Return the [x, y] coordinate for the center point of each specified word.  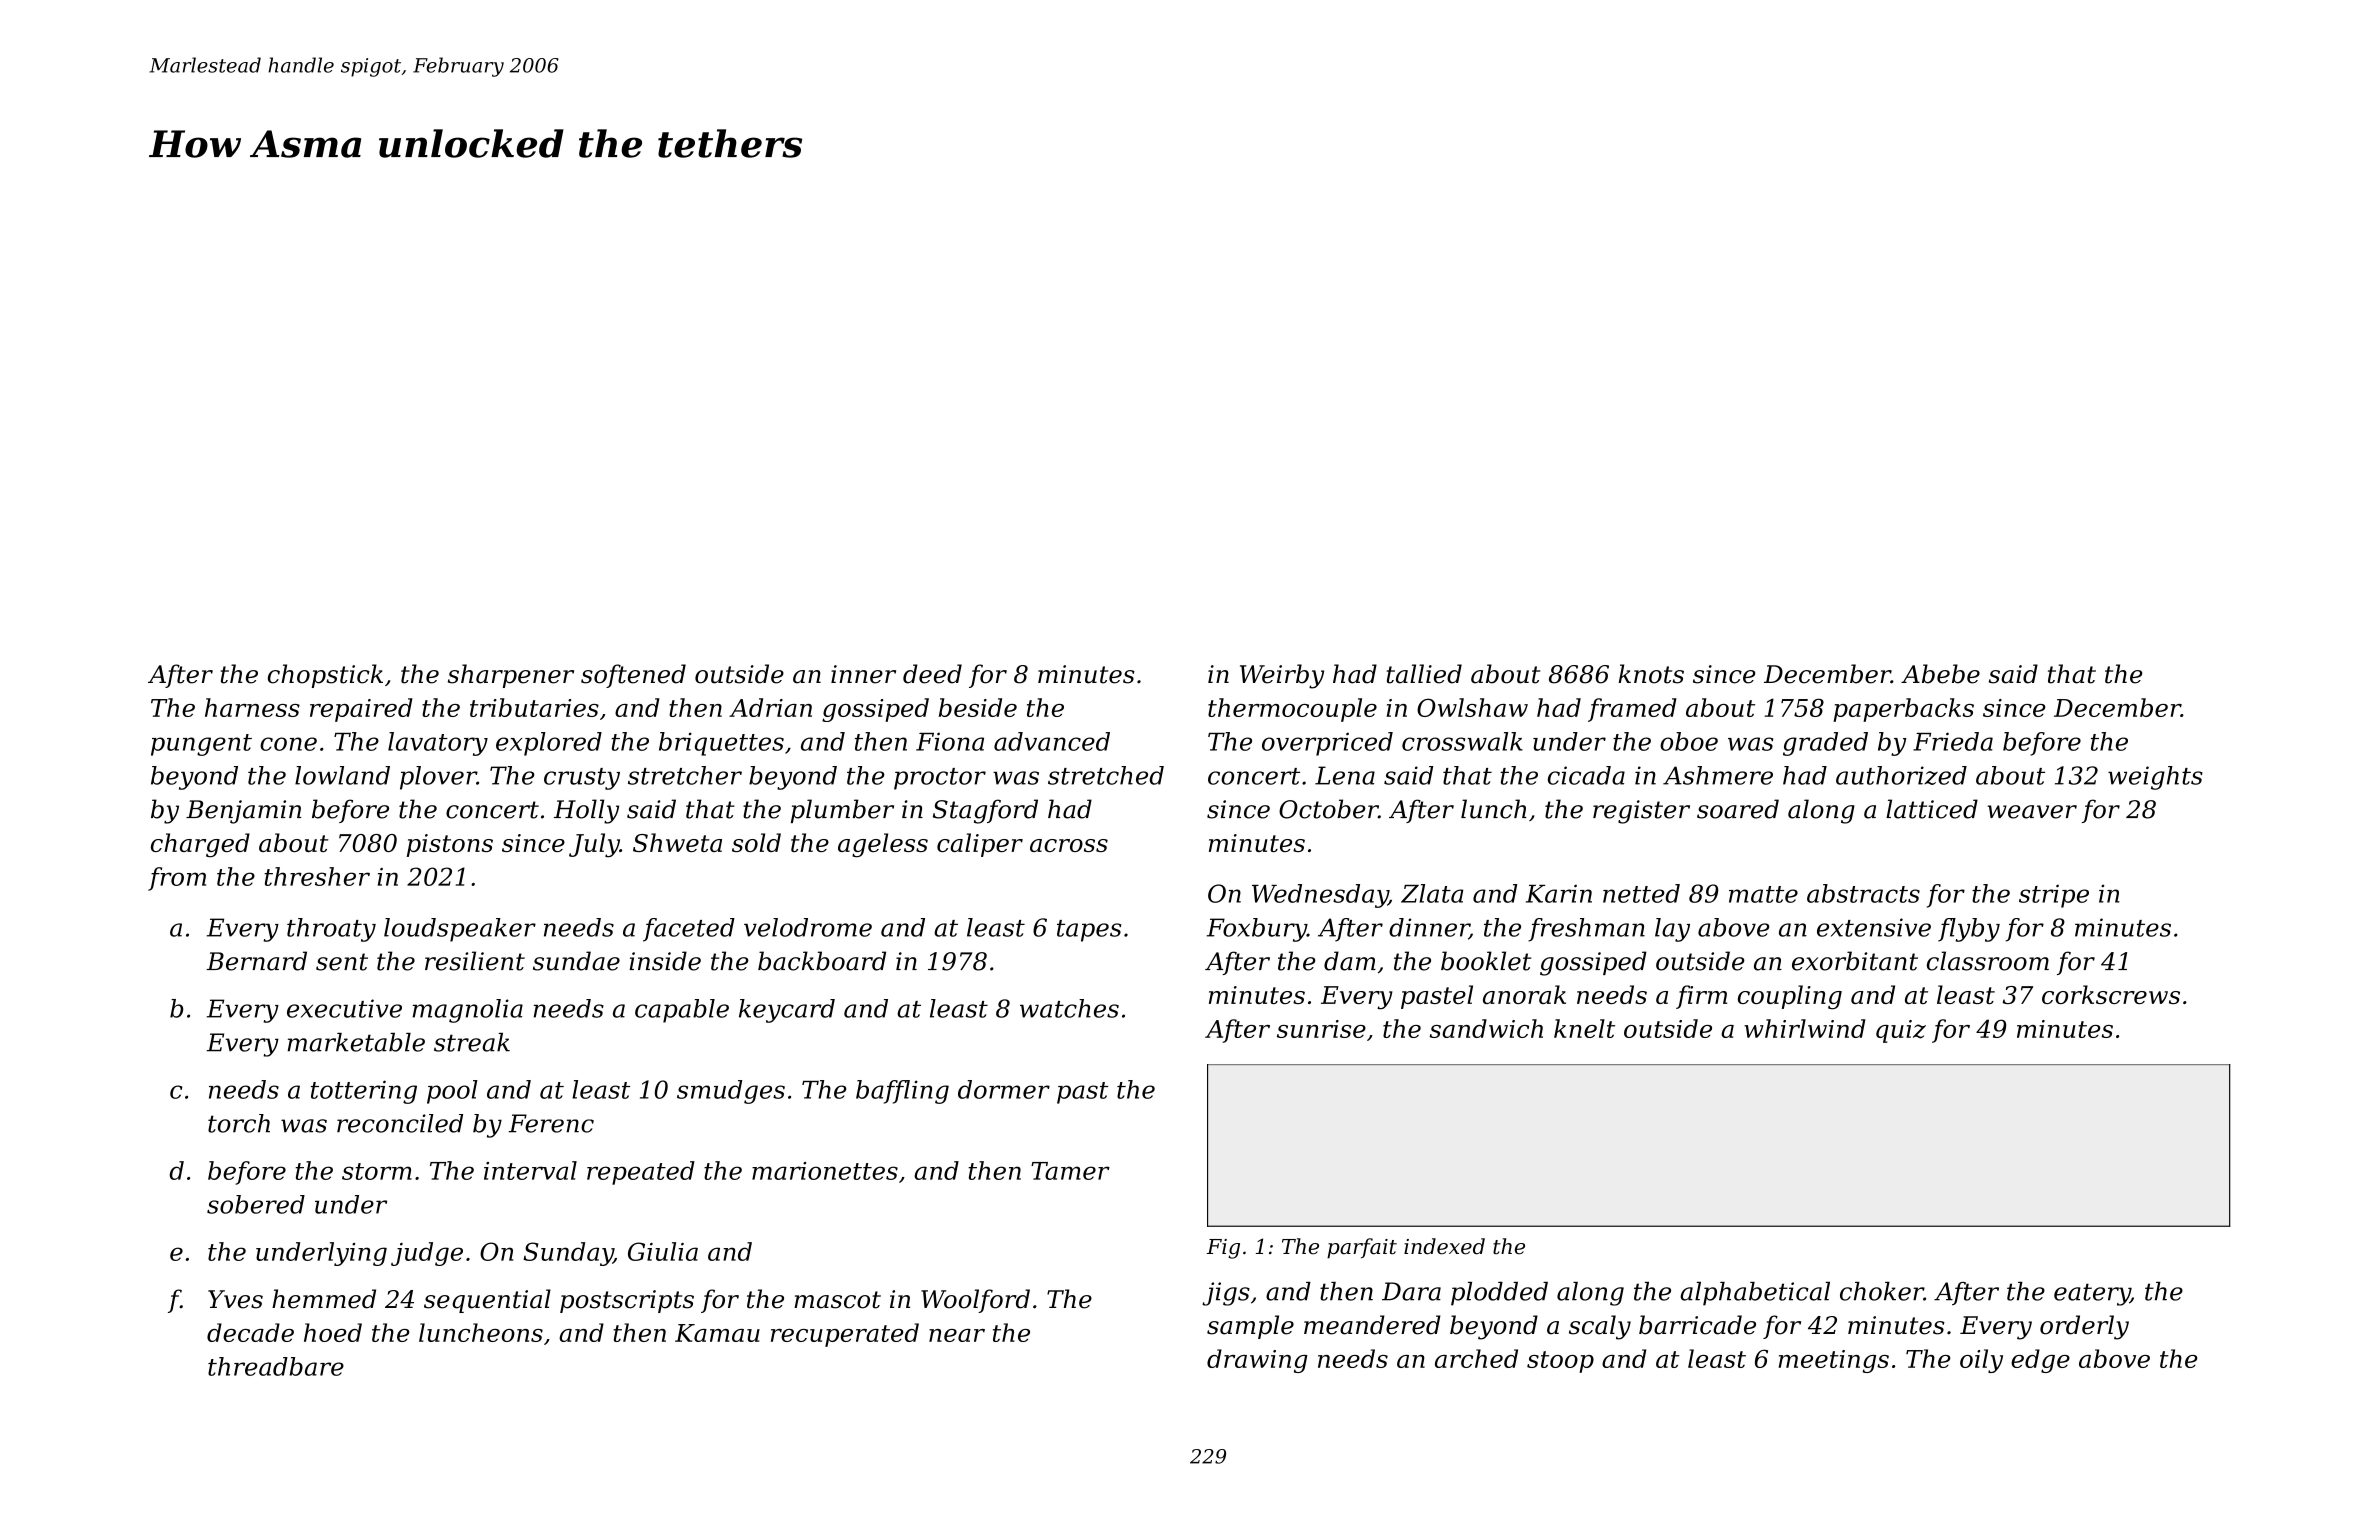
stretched [1106, 775]
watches [1069, 1008]
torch [239, 1123]
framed [1632, 710]
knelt [1584, 1028]
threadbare [276, 1366]
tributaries [534, 707]
